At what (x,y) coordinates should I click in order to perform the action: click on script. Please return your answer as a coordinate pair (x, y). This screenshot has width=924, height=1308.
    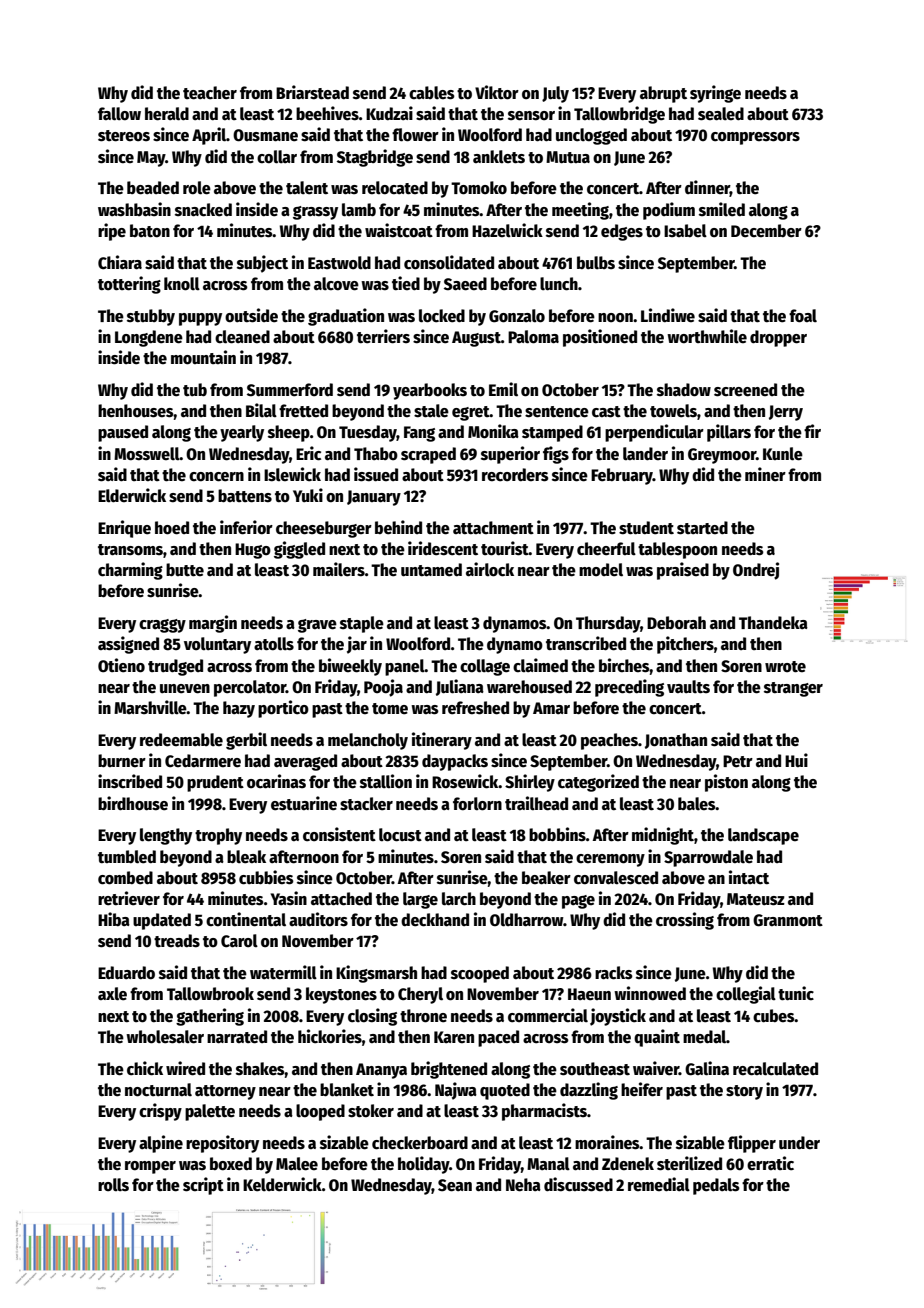
    Looking at the image, I should click on (203, 1186).
